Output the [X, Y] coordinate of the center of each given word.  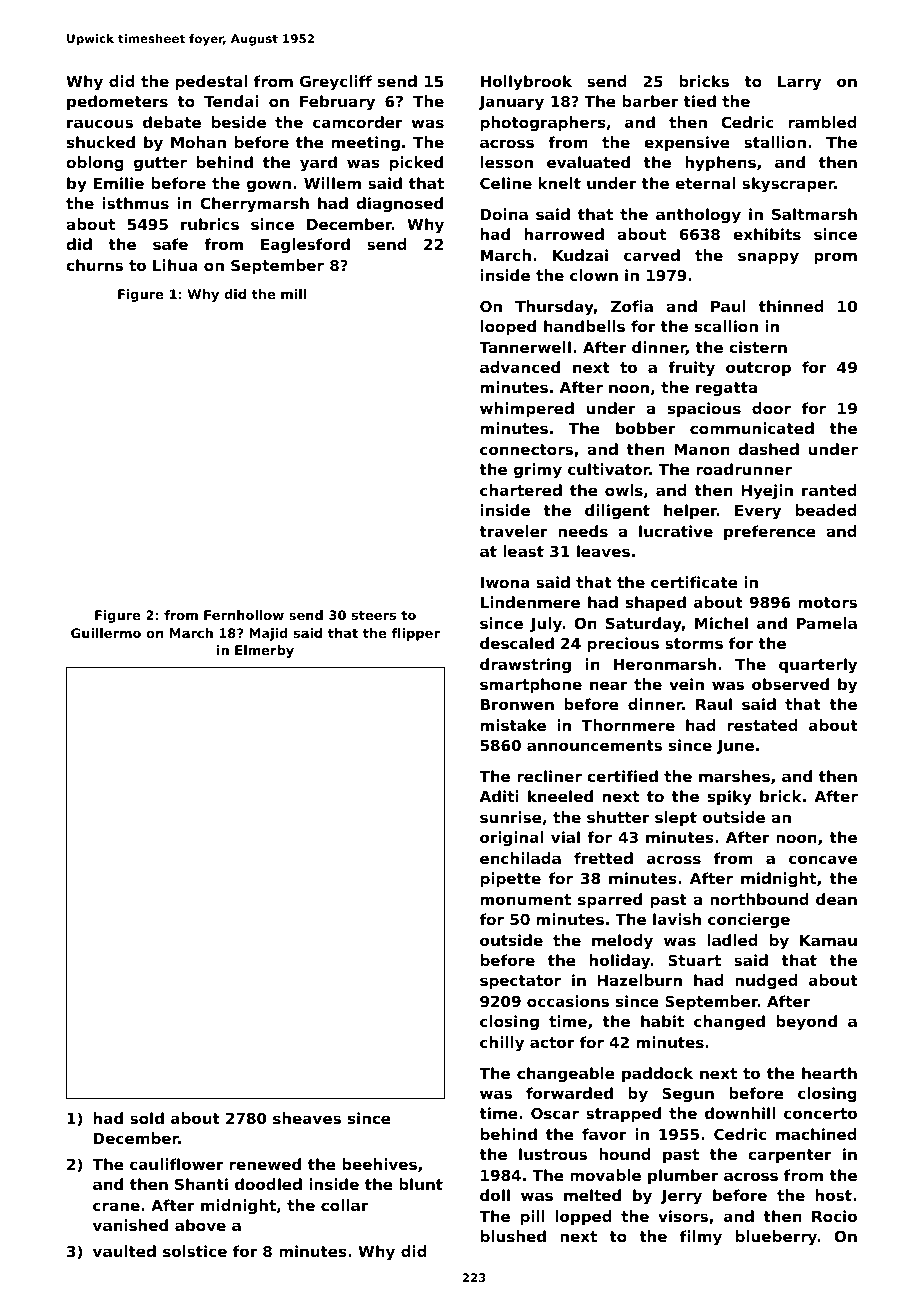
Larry [799, 83]
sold [147, 1118]
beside [239, 122]
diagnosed [399, 204]
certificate [694, 582]
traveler [513, 531]
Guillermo [106, 633]
